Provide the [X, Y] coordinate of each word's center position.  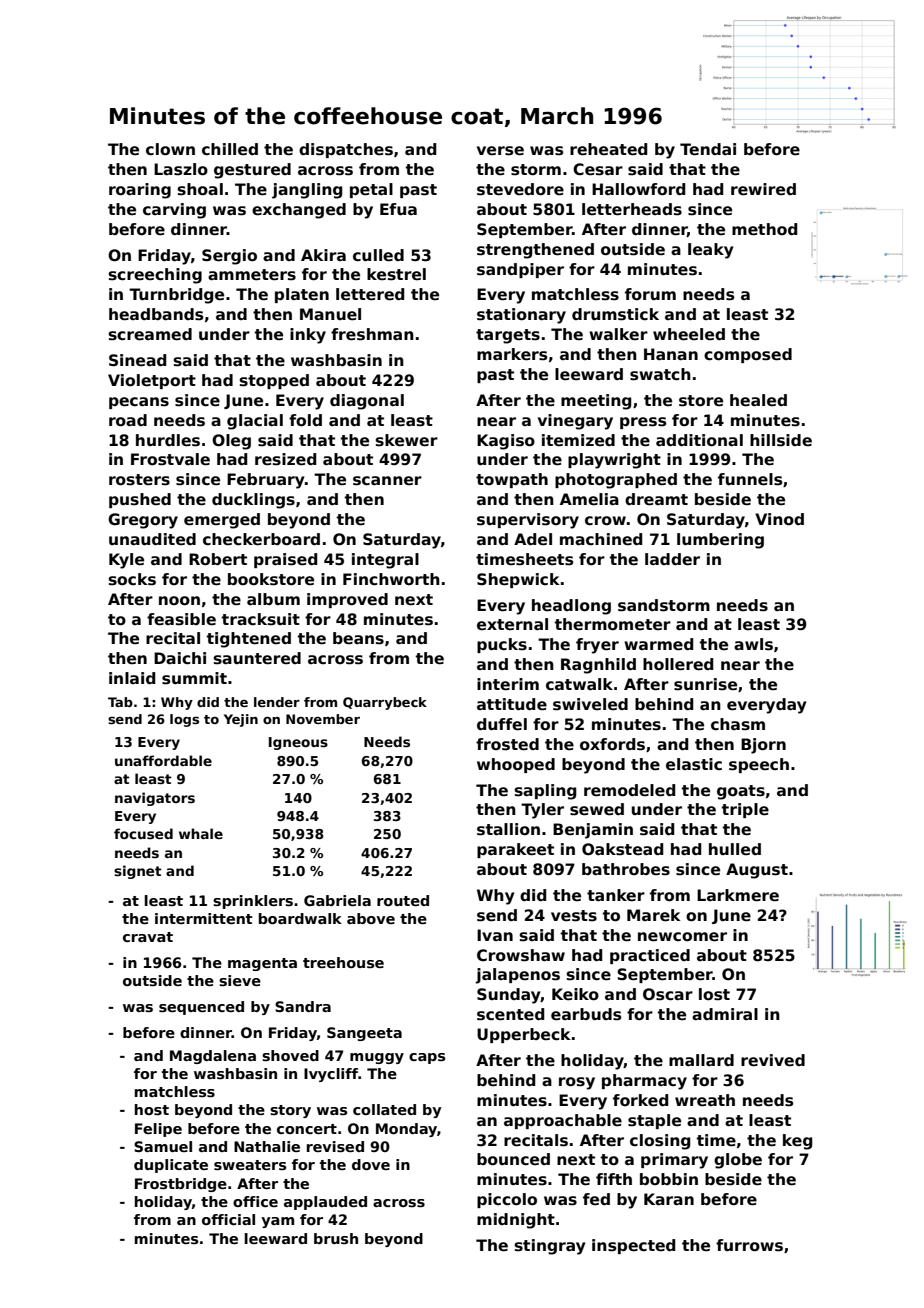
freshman [372, 334]
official [228, 1219]
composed [748, 355]
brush [336, 1238]
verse [500, 151]
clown [170, 149]
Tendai [708, 149]
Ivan [495, 935]
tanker [616, 895]
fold [305, 420]
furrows [749, 1245]
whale [201, 833]
